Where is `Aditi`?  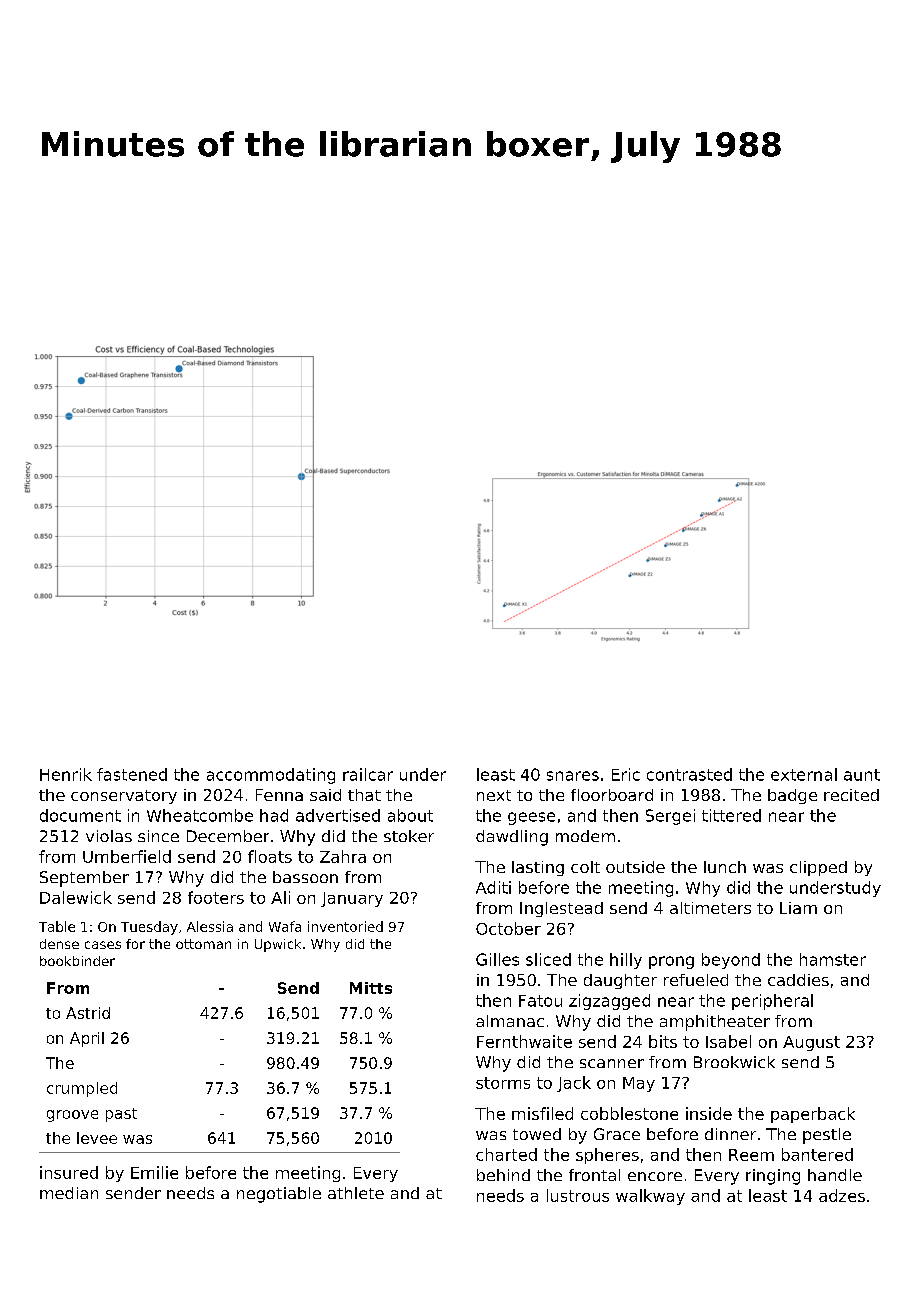
Aditi is located at coordinates (493, 887).
